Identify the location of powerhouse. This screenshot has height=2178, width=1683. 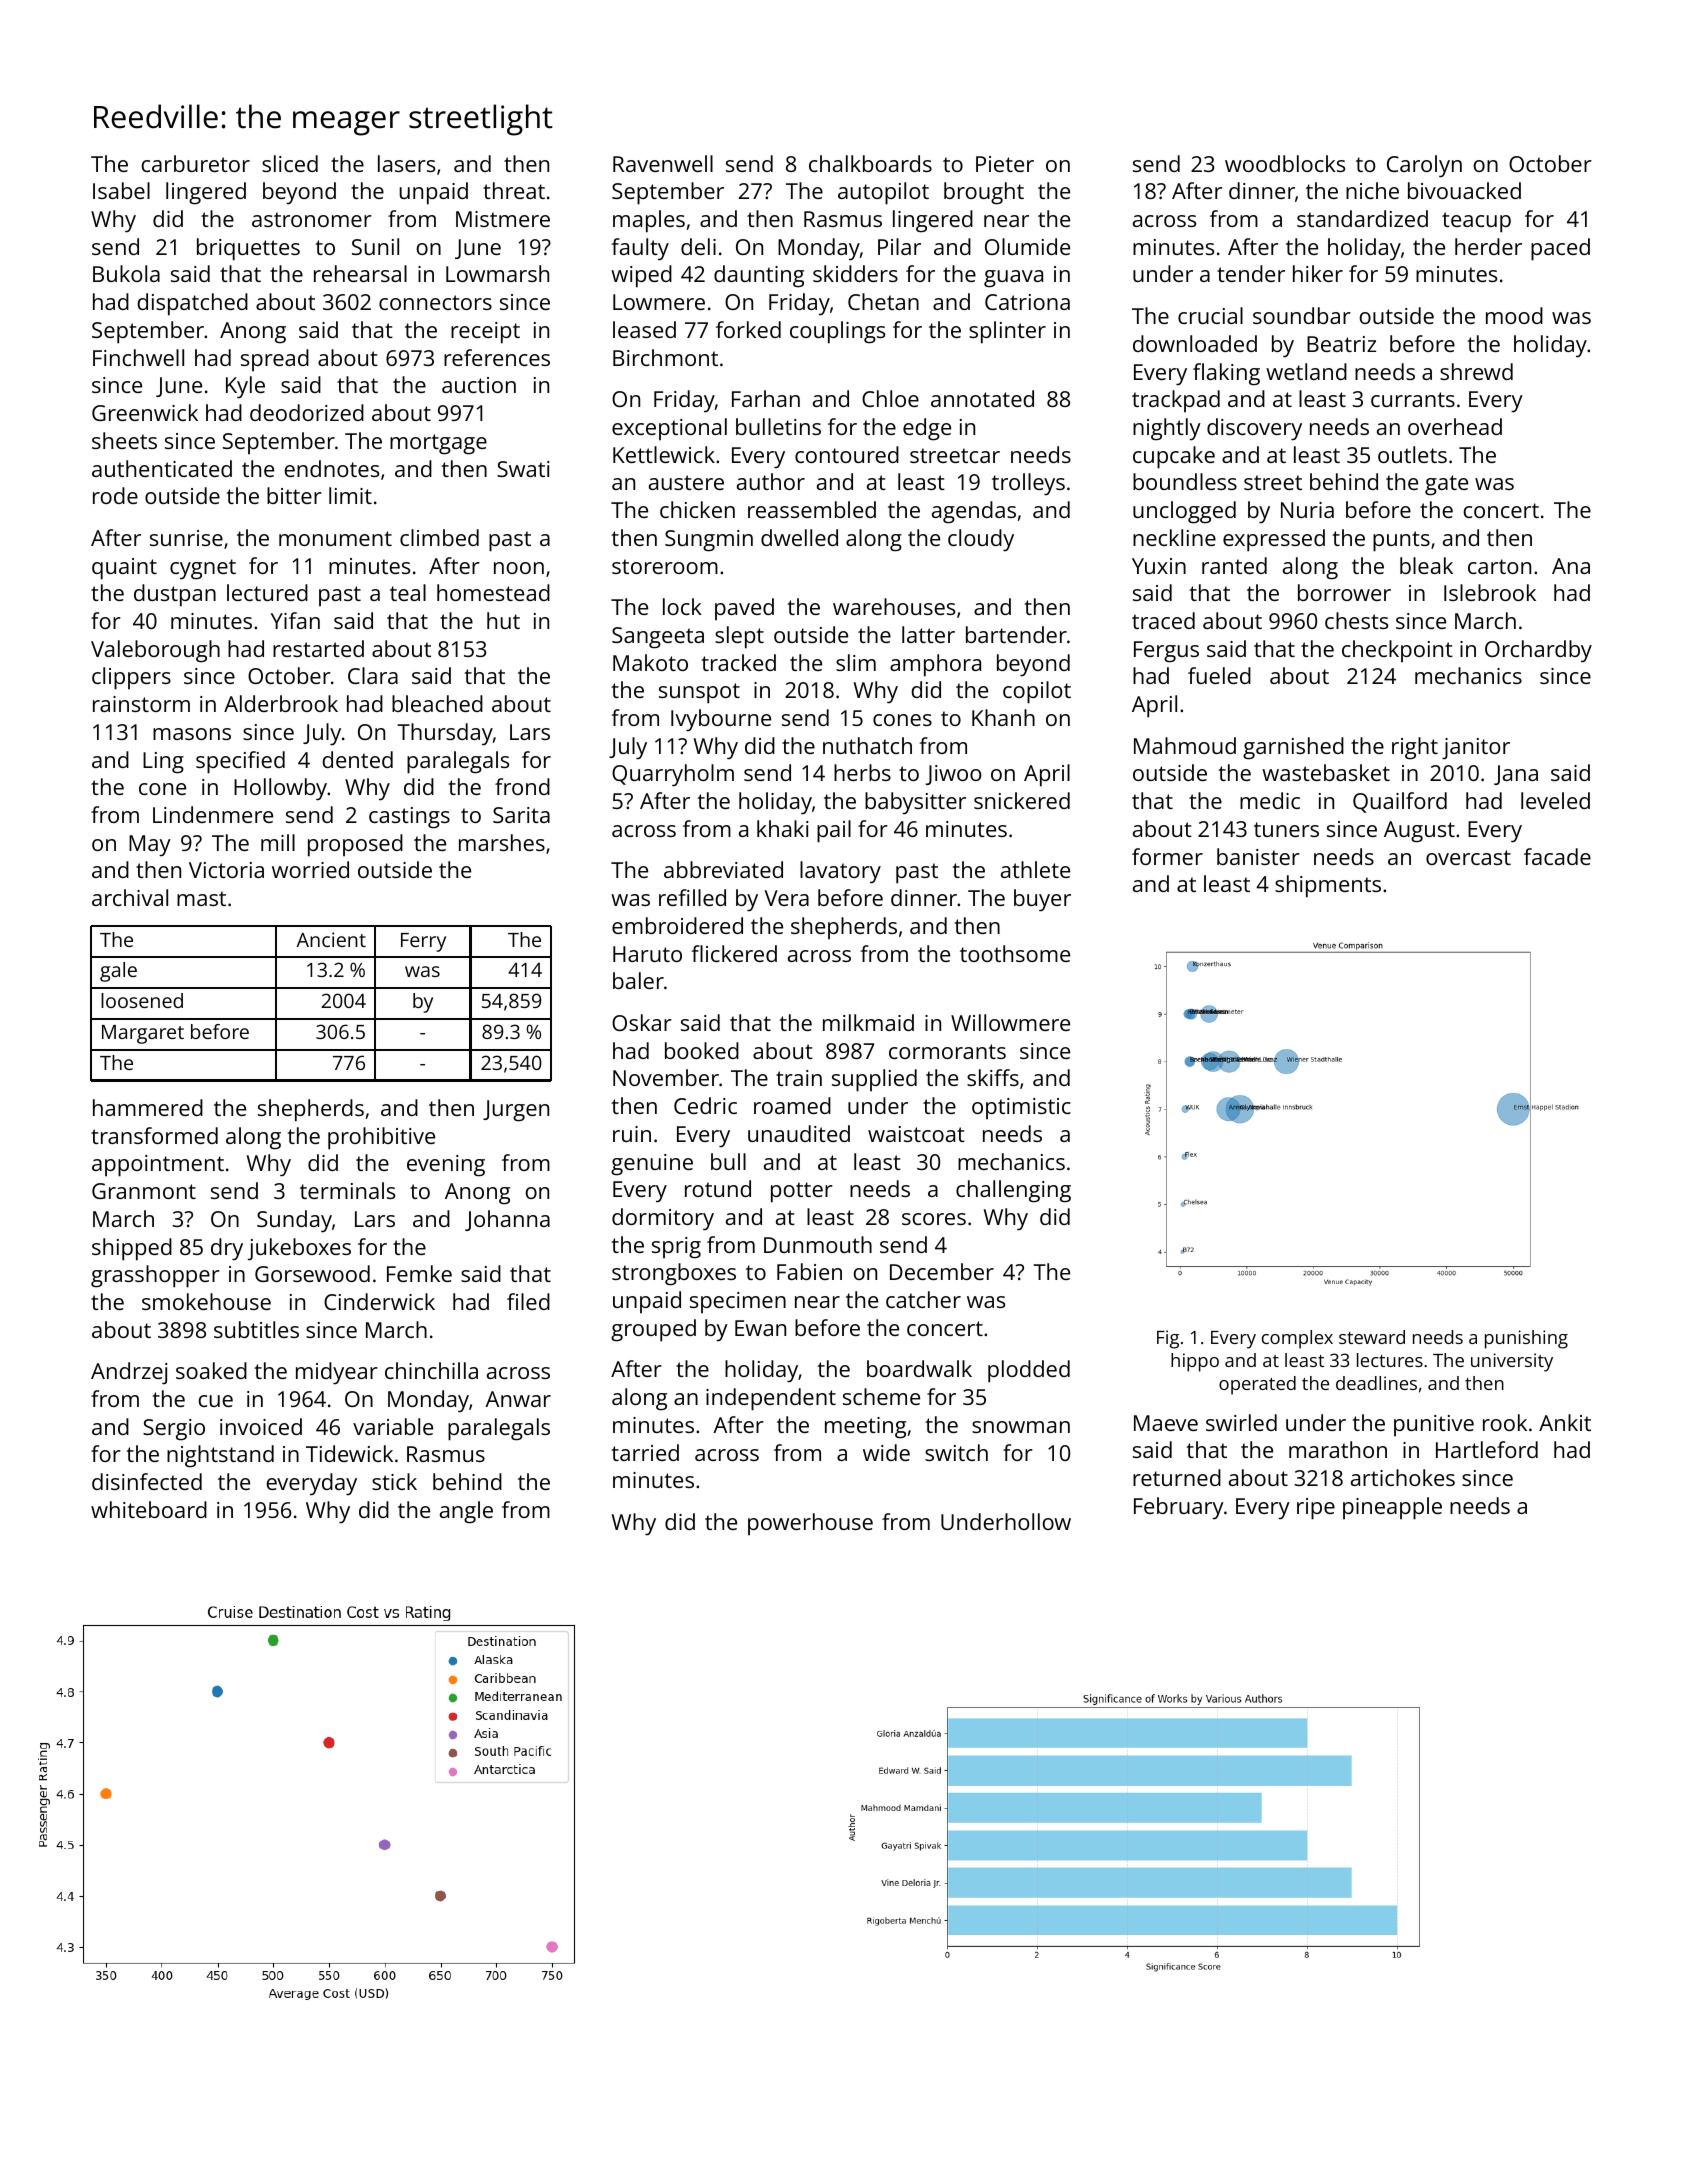
(810, 1524).
